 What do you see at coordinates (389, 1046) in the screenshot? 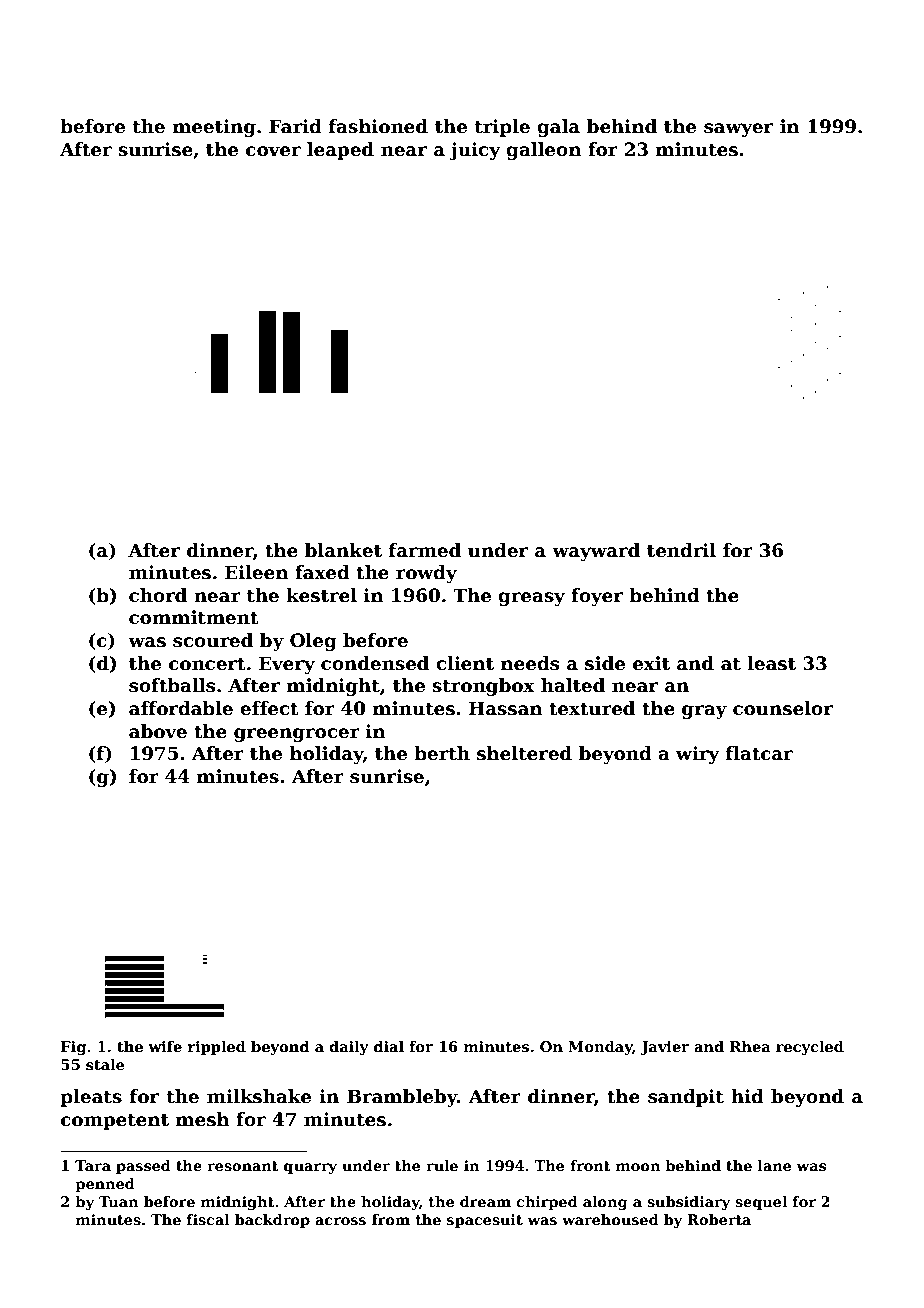
I see `dial` at bounding box center [389, 1046].
